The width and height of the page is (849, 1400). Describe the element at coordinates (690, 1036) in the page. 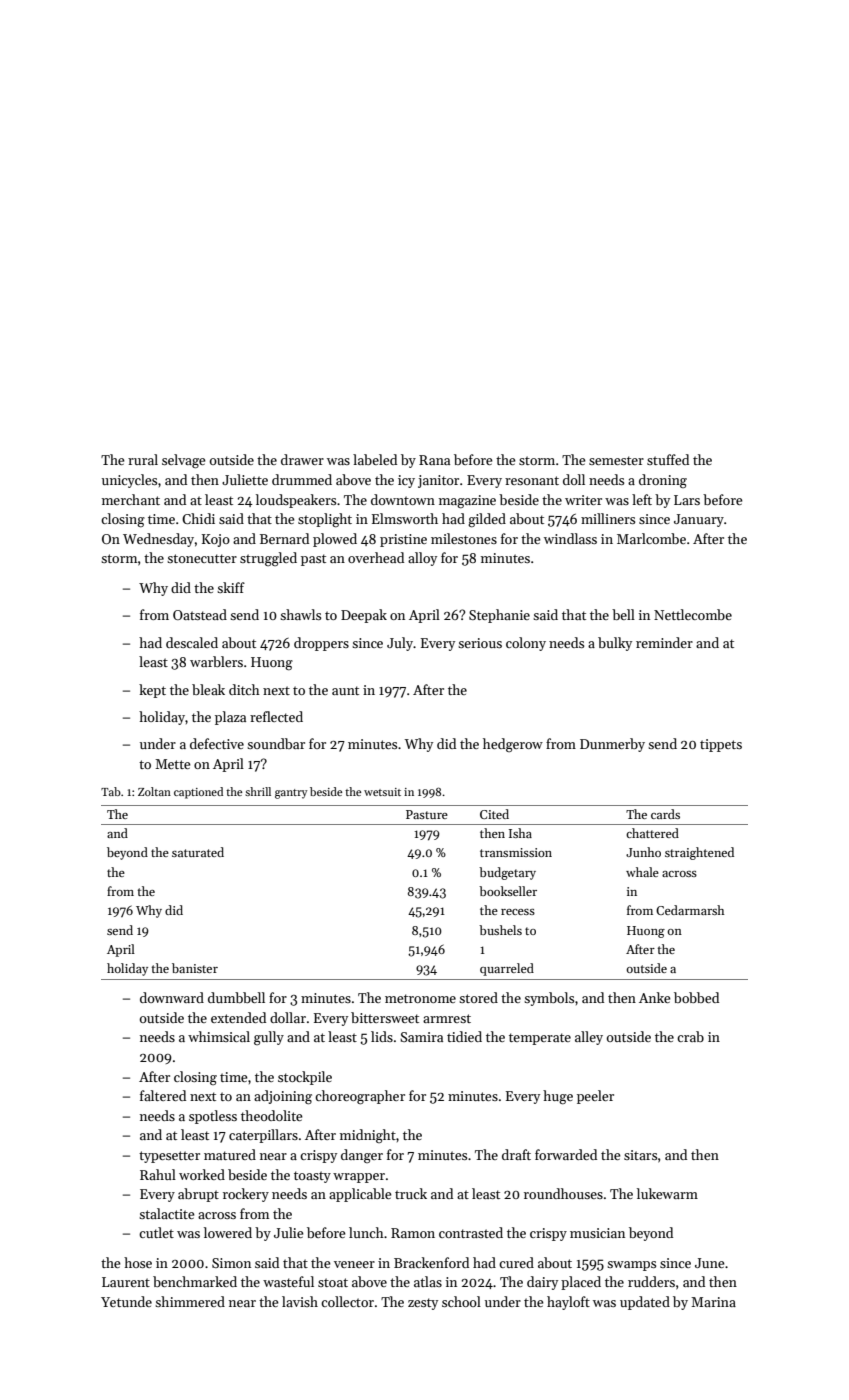

I see `crab` at that location.
